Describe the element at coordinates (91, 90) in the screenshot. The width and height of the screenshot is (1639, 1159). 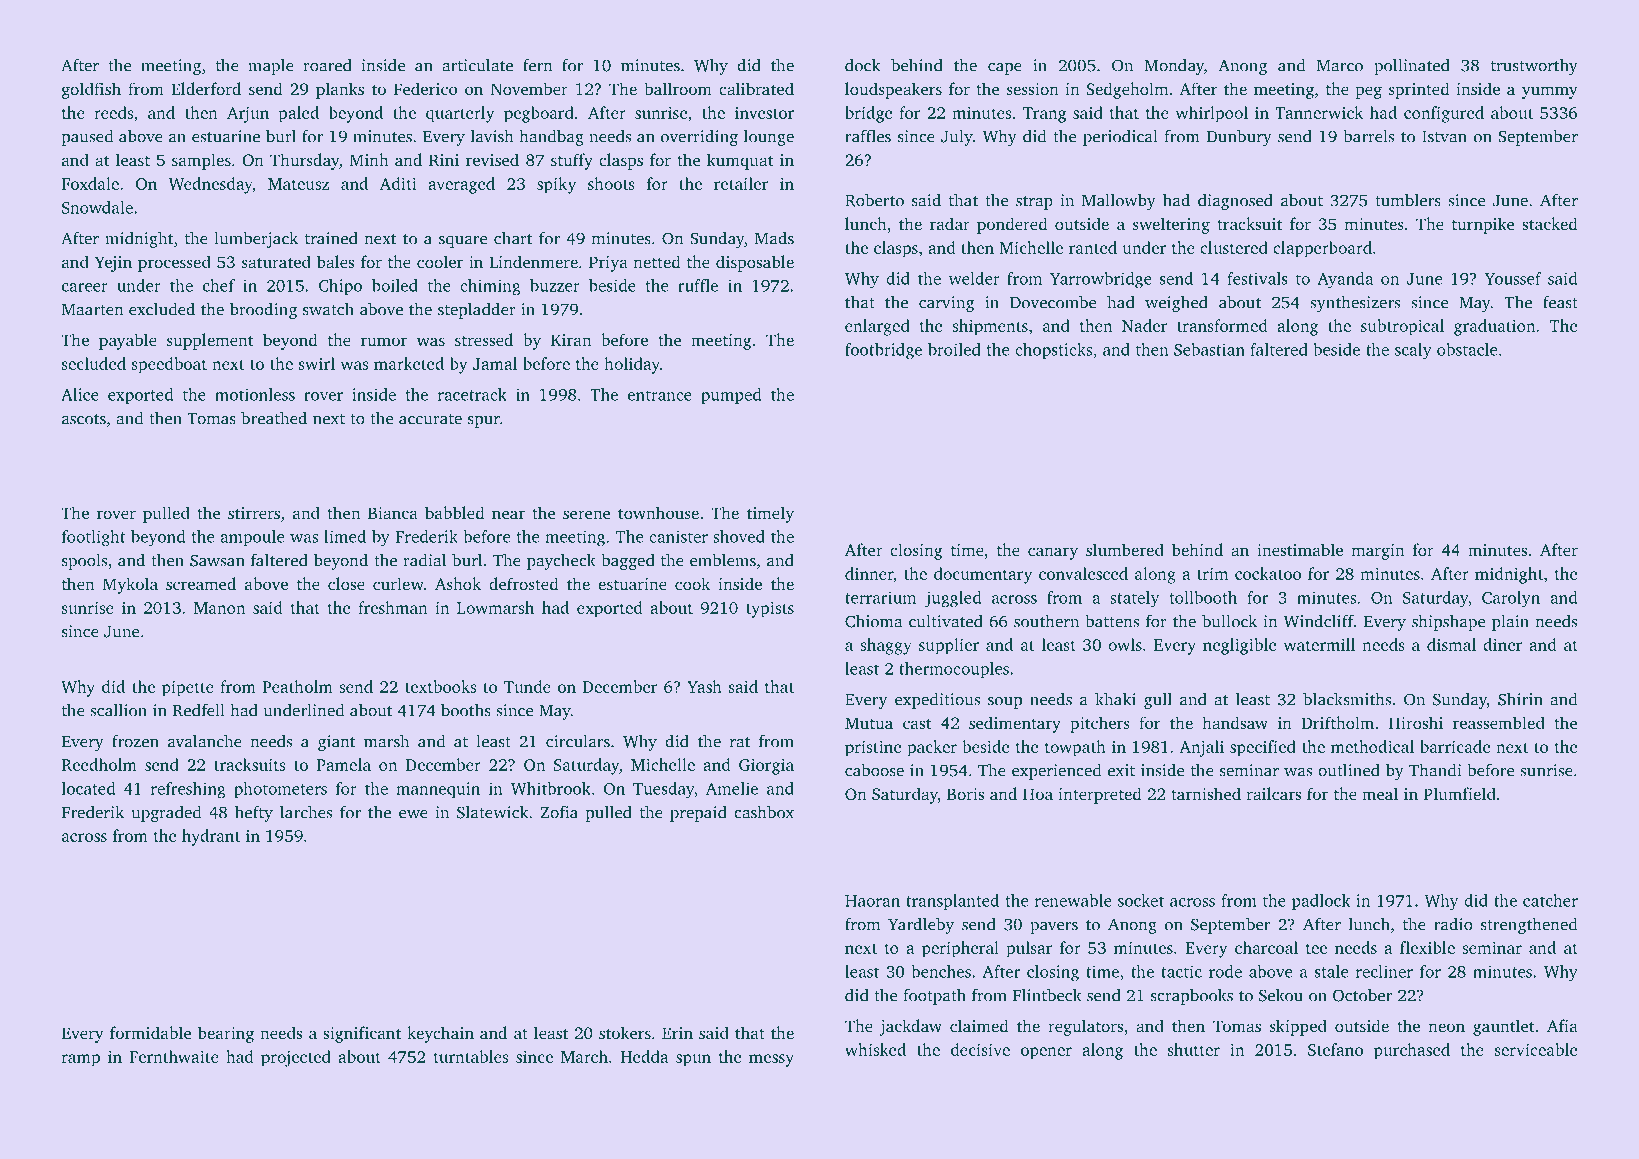
I see `goldfish` at that location.
